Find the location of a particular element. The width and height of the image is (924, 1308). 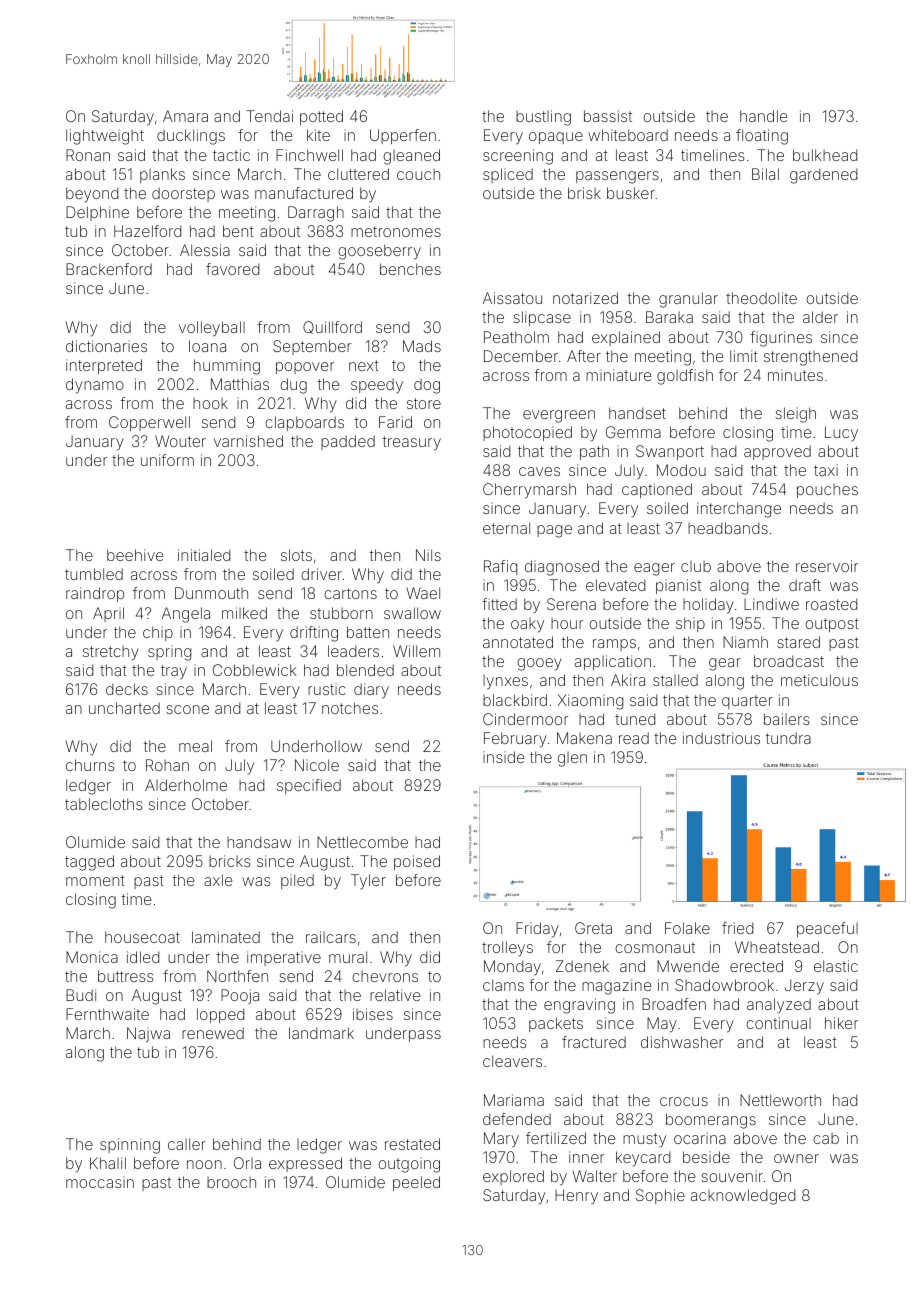

bassist is located at coordinates (608, 116).
